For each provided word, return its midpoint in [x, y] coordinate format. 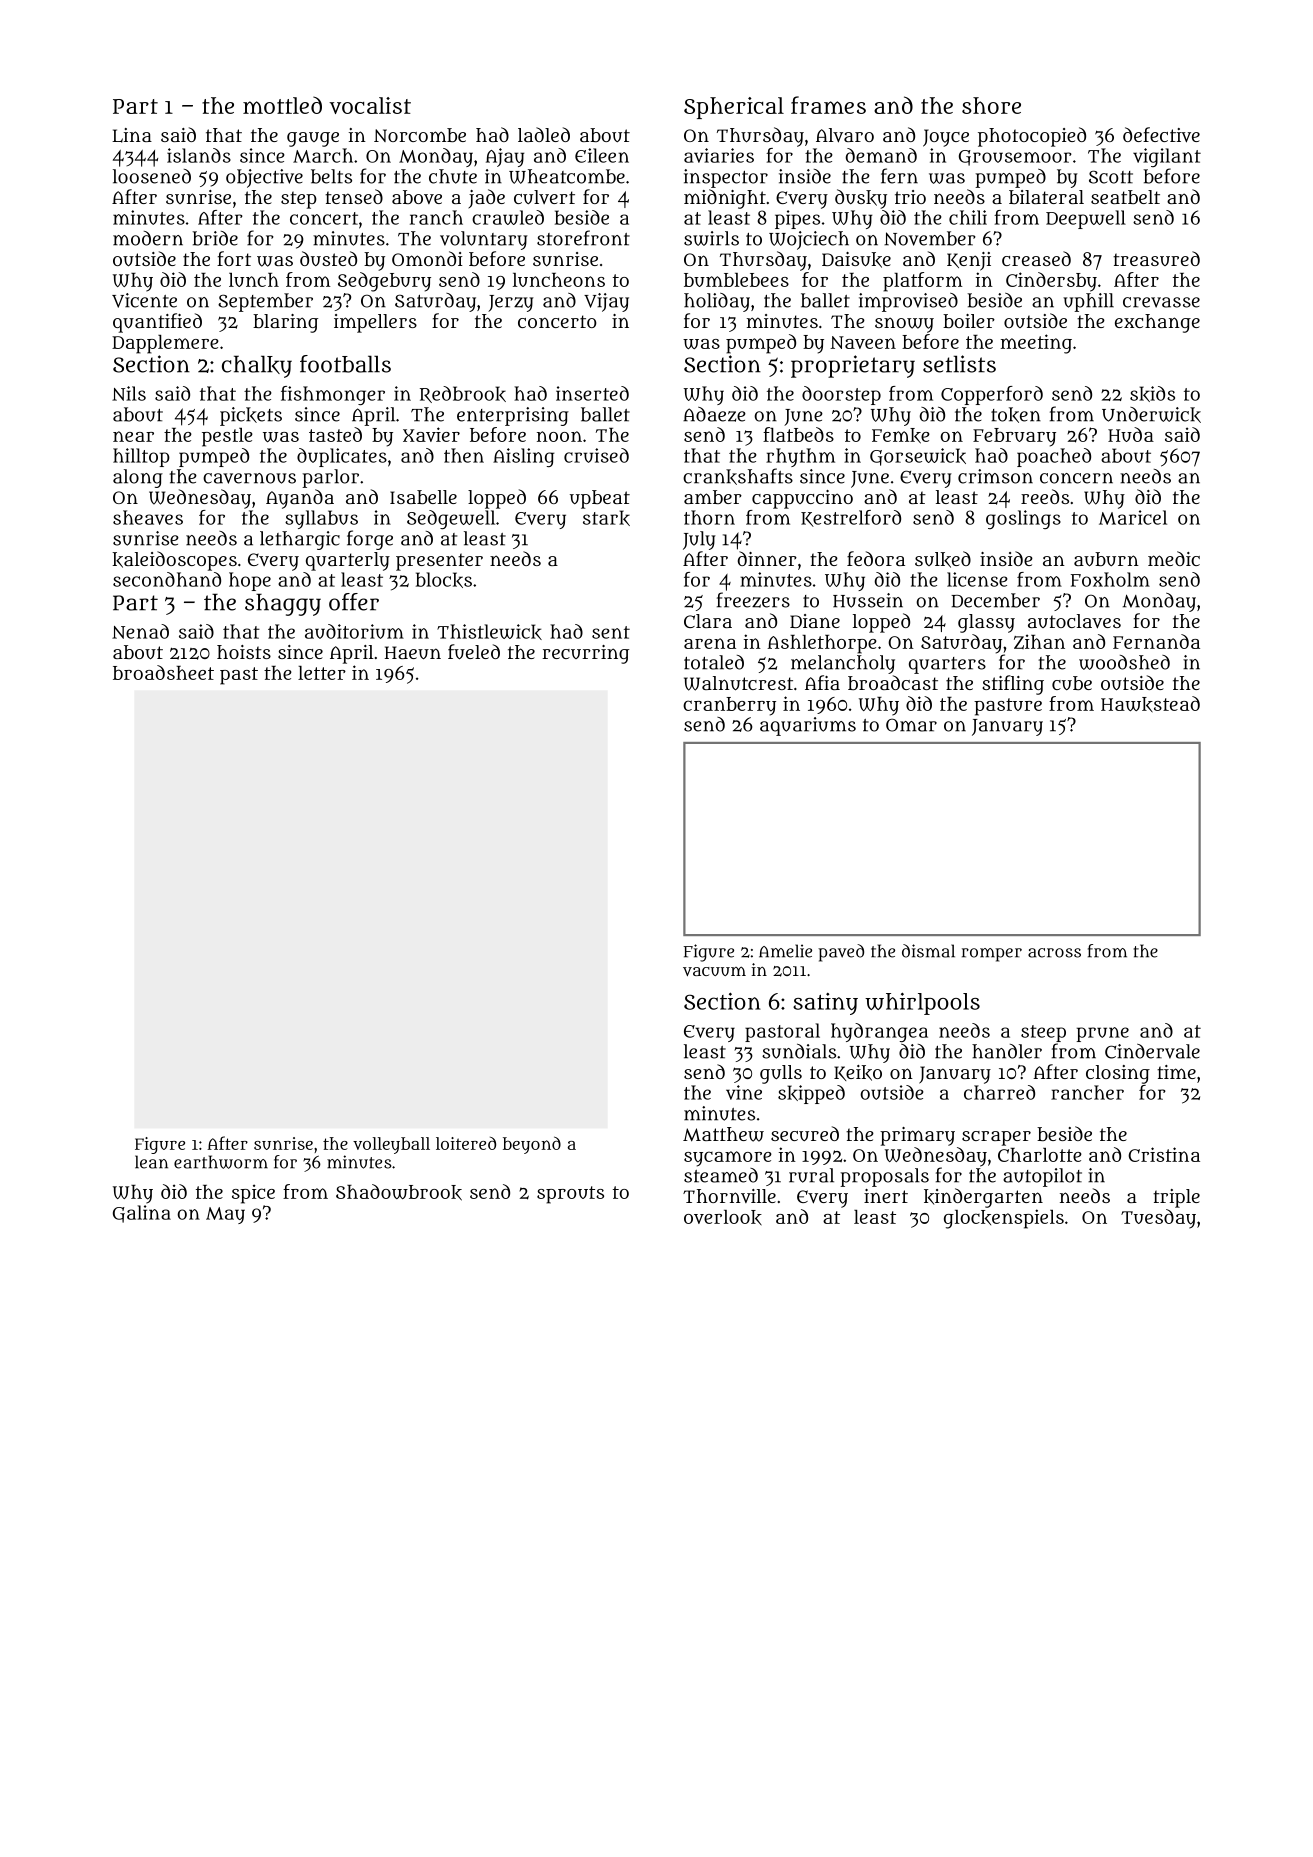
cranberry [729, 706]
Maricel [1133, 517]
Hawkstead [1150, 704]
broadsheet [163, 672]
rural [811, 1175]
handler [1007, 1051]
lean [151, 1162]
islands [199, 155]
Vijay [606, 302]
